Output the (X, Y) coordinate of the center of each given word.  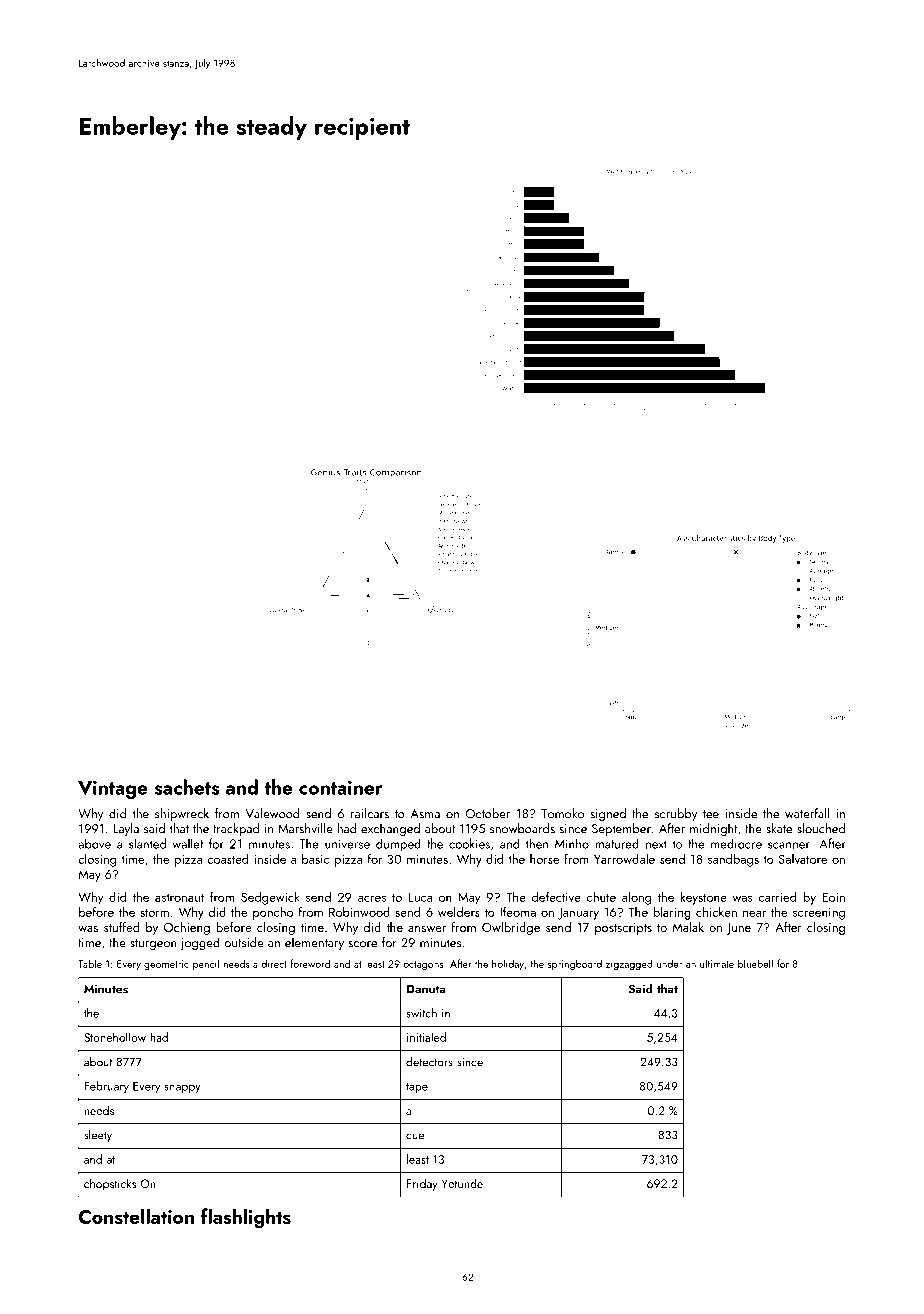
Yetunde (462, 1183)
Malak (688, 927)
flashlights (246, 1218)
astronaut (179, 897)
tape (417, 1088)
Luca (420, 897)
